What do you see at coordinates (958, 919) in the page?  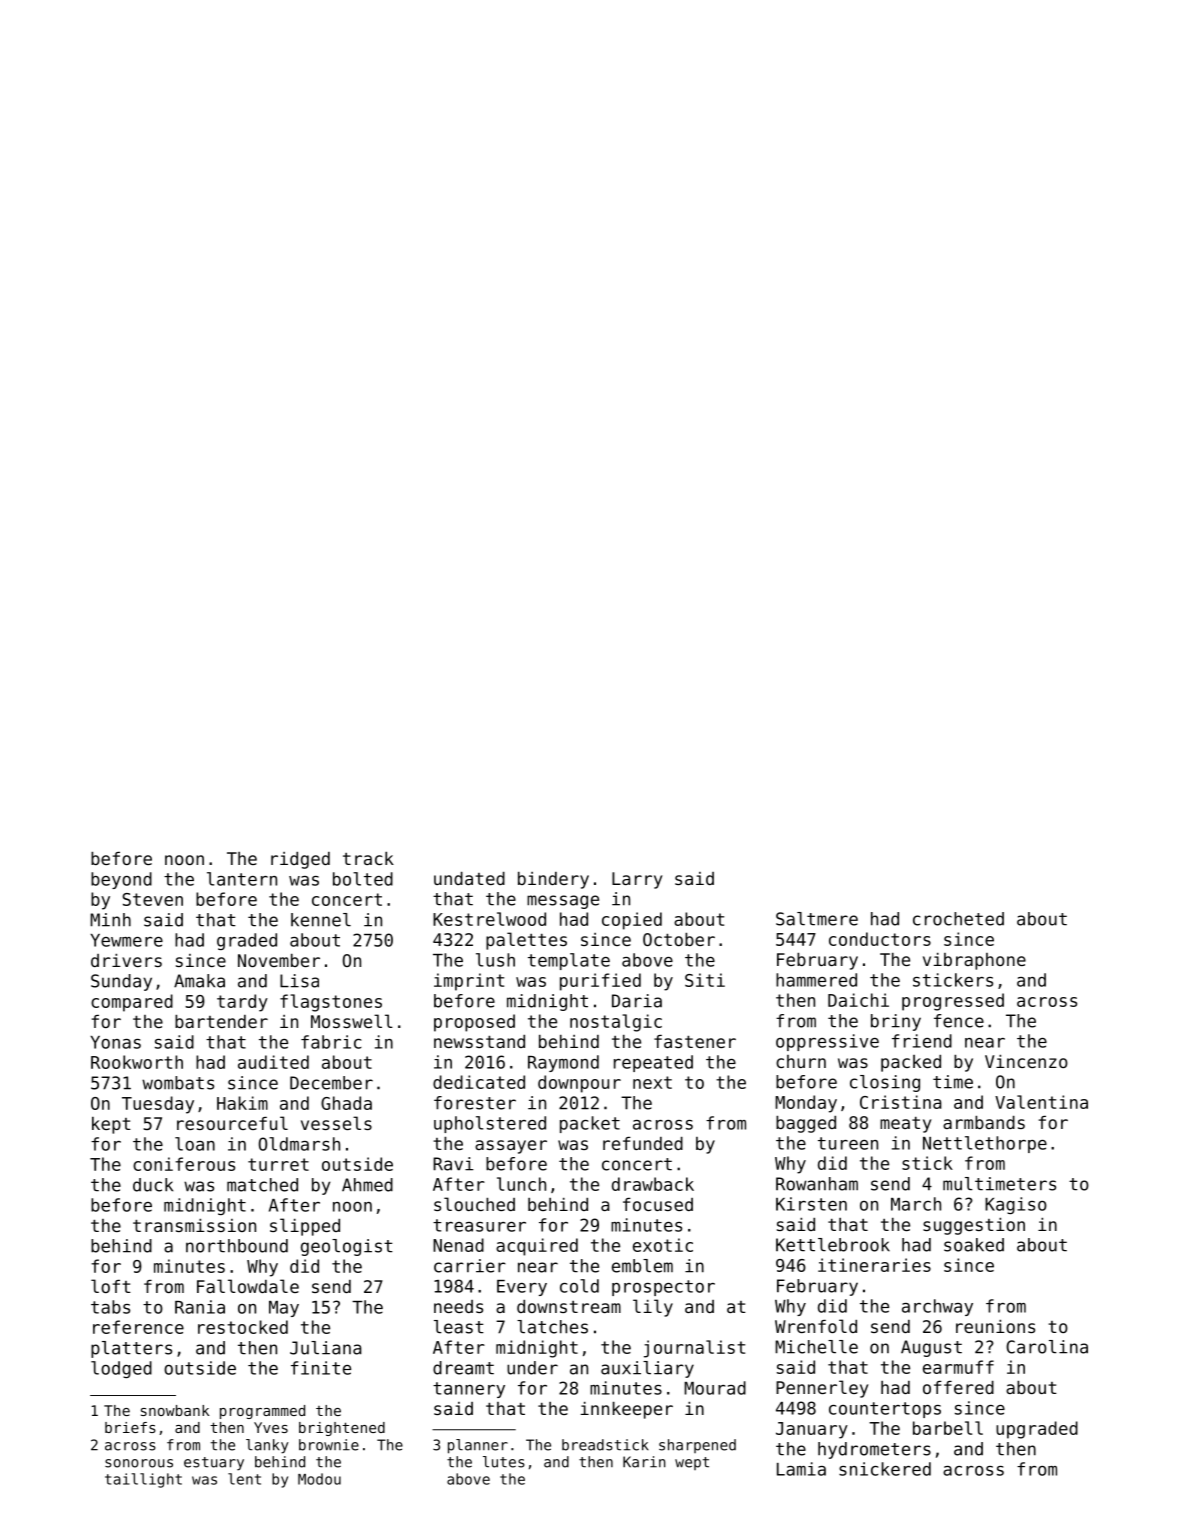 I see `crocheted` at bounding box center [958, 919].
